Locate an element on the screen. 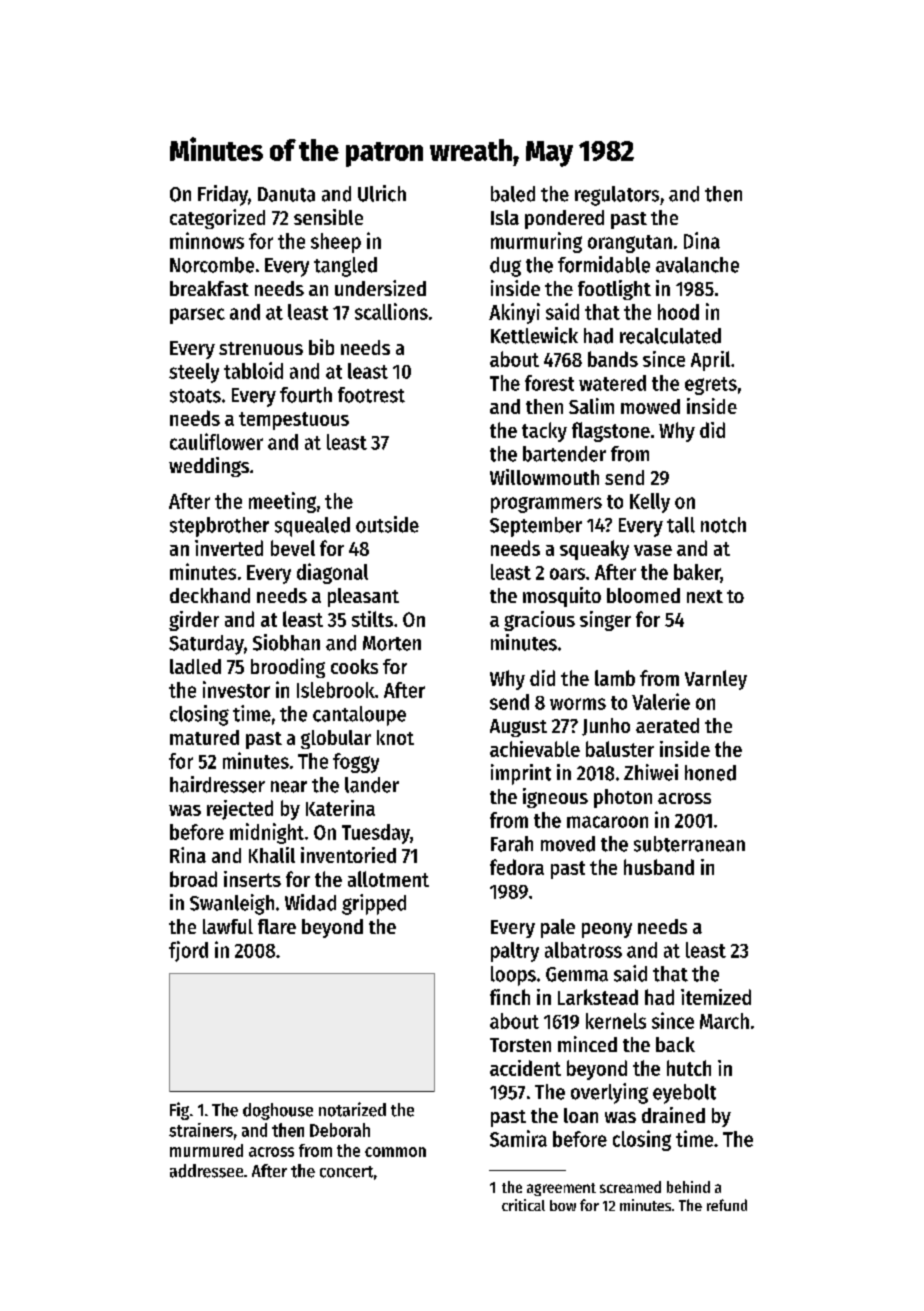 The width and height of the screenshot is (924, 1311). finch is located at coordinates (510, 997).
